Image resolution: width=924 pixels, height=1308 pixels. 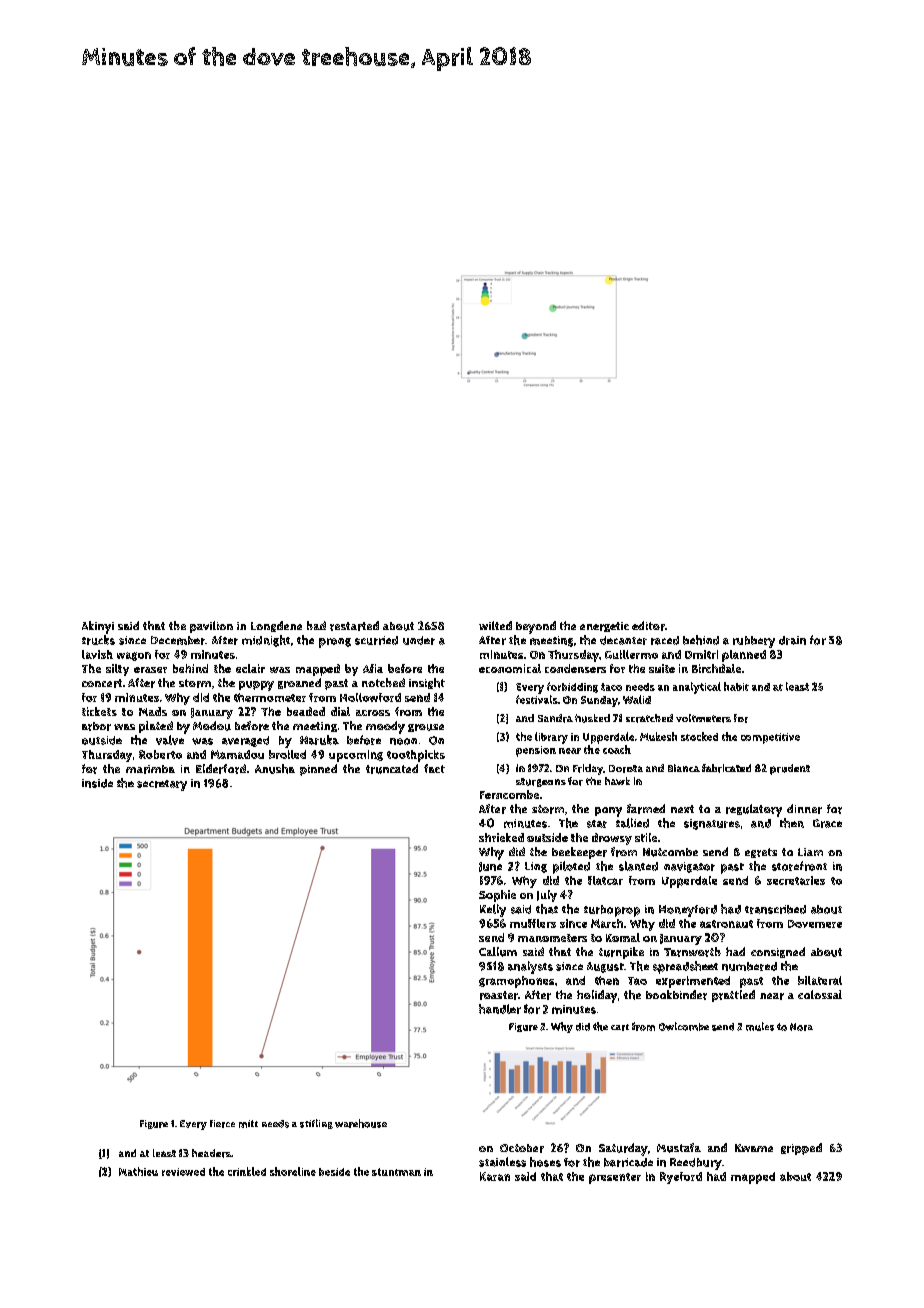 What do you see at coordinates (250, 668) in the screenshot?
I see `eclair` at bounding box center [250, 668].
